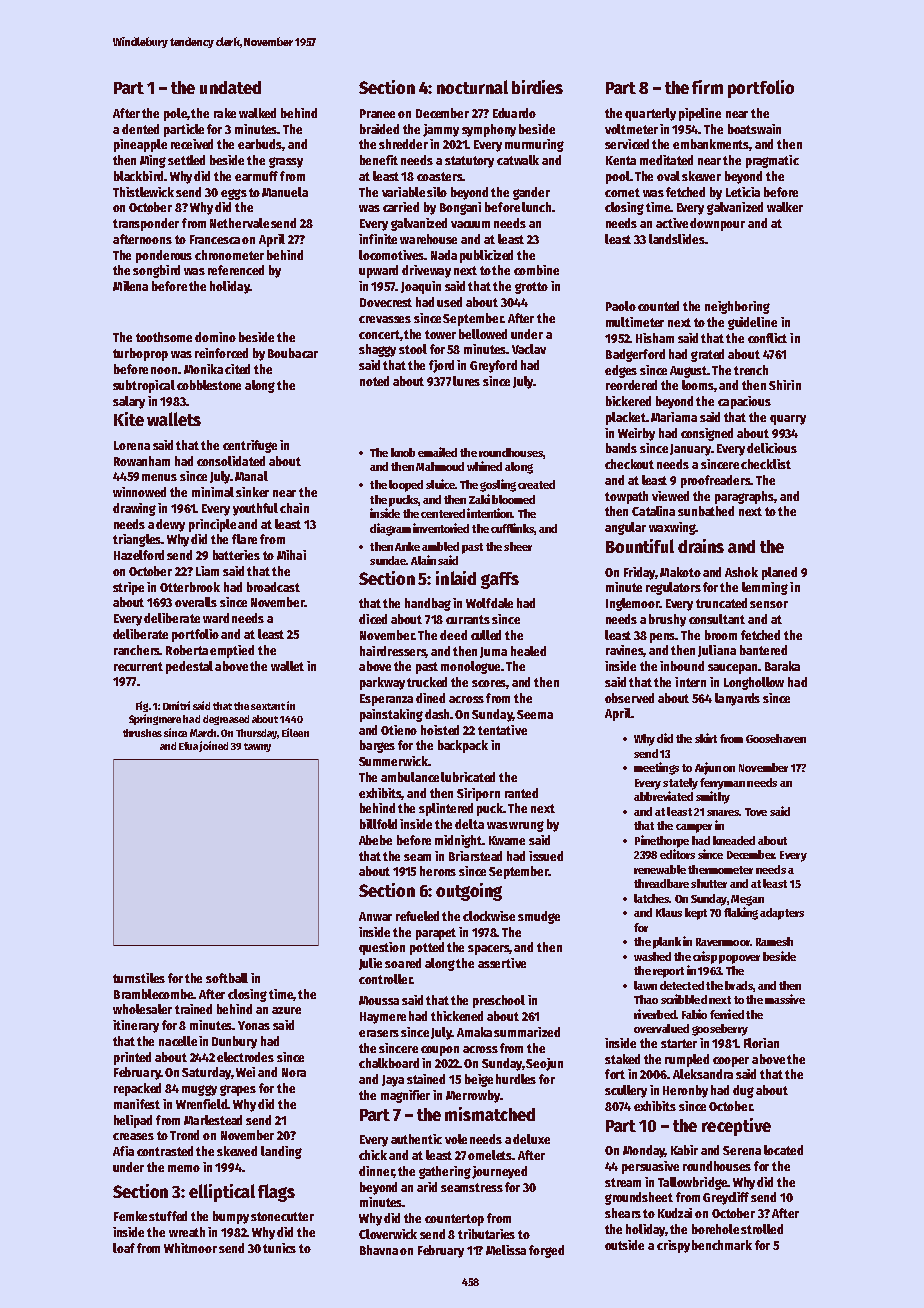  I want to click on overalls, so click(196, 602).
